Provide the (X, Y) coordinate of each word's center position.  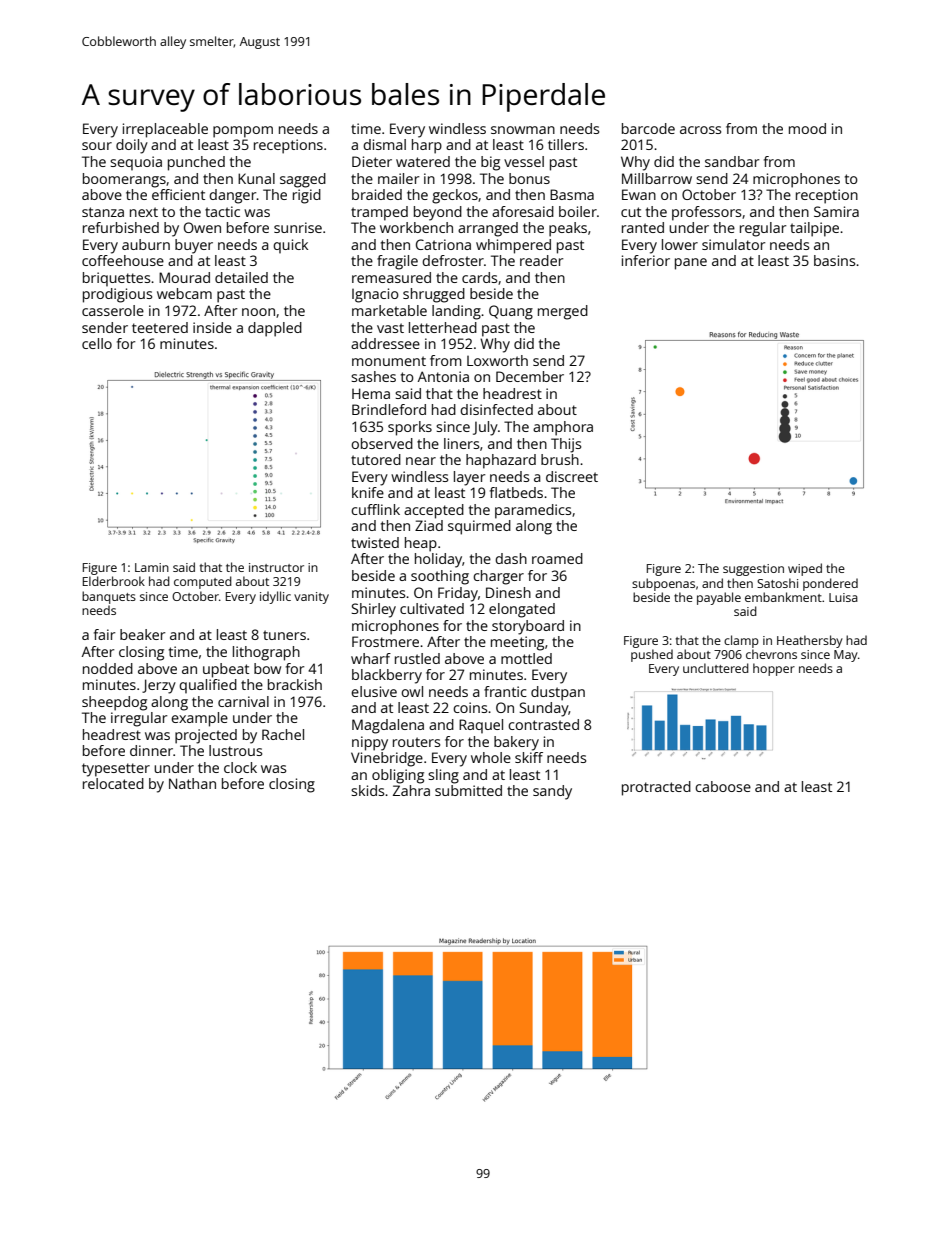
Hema (371, 393)
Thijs (566, 445)
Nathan (192, 783)
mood (807, 128)
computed (203, 582)
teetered (160, 327)
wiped (805, 569)
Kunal (256, 178)
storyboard (528, 627)
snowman (523, 130)
